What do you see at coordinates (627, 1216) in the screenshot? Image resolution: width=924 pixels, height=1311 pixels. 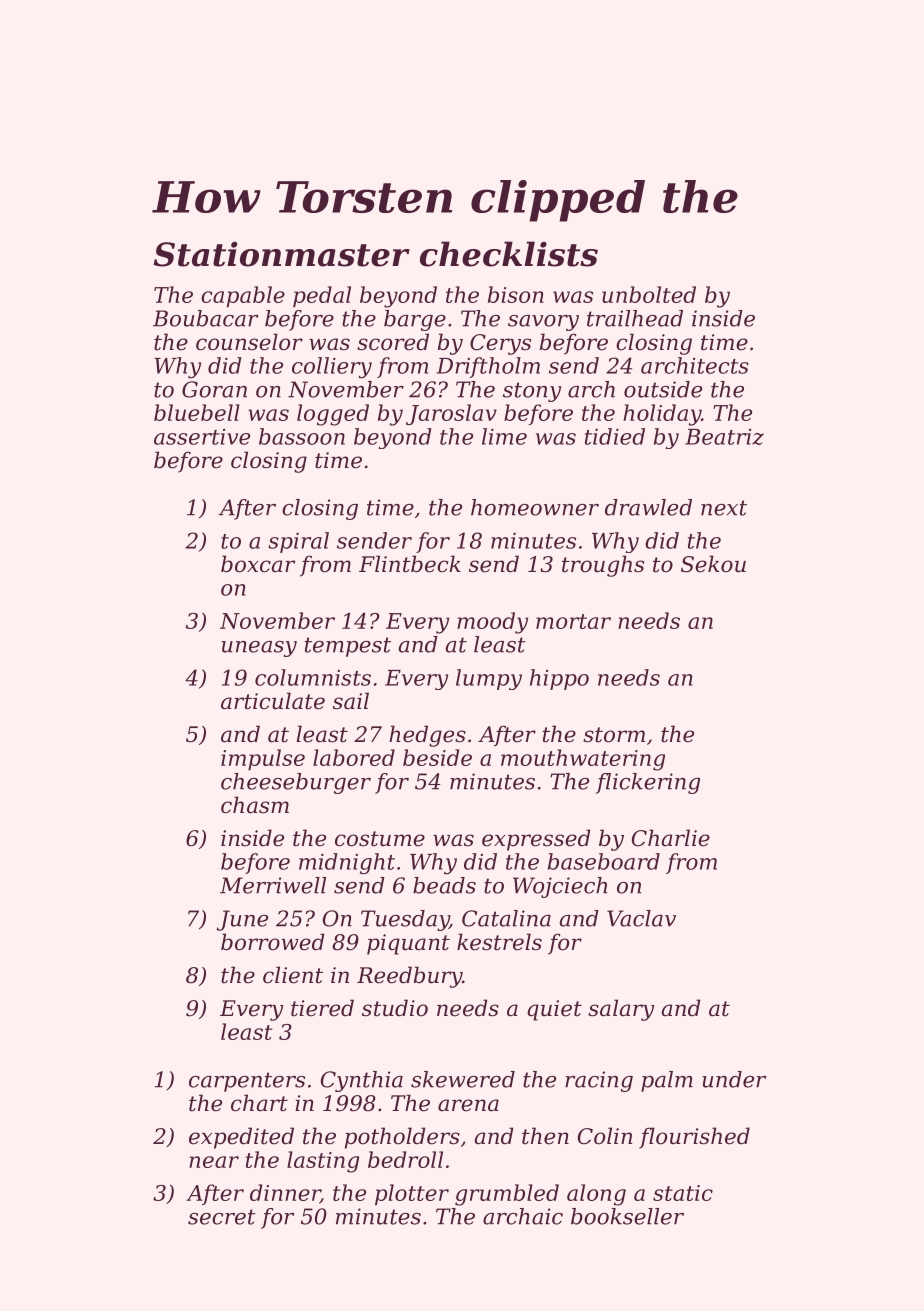 I see `bookseller` at bounding box center [627, 1216].
